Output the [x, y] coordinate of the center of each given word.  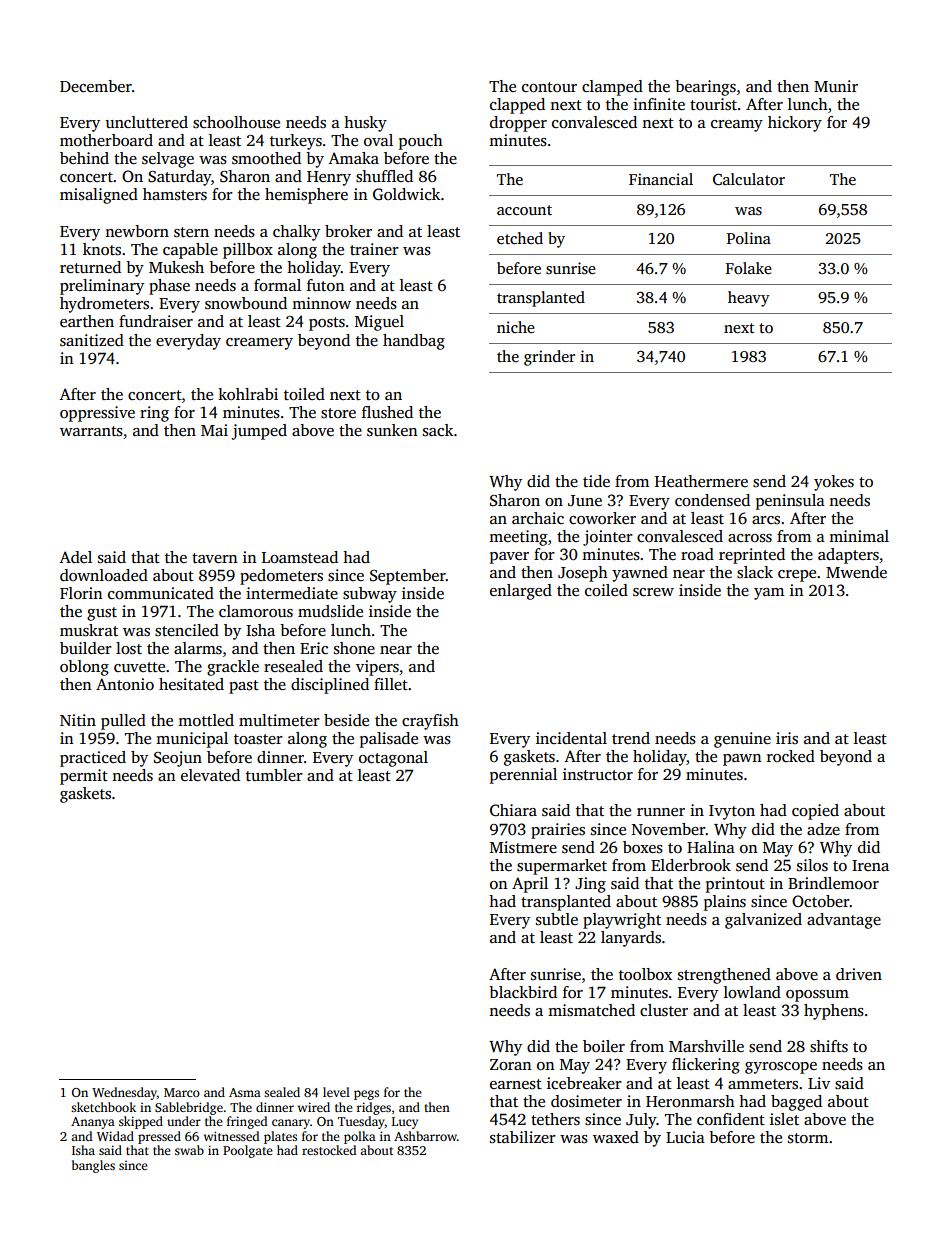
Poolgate [248, 1151]
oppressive [97, 414]
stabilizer [523, 1137]
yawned [640, 574]
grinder [549, 358]
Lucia [685, 1137]
